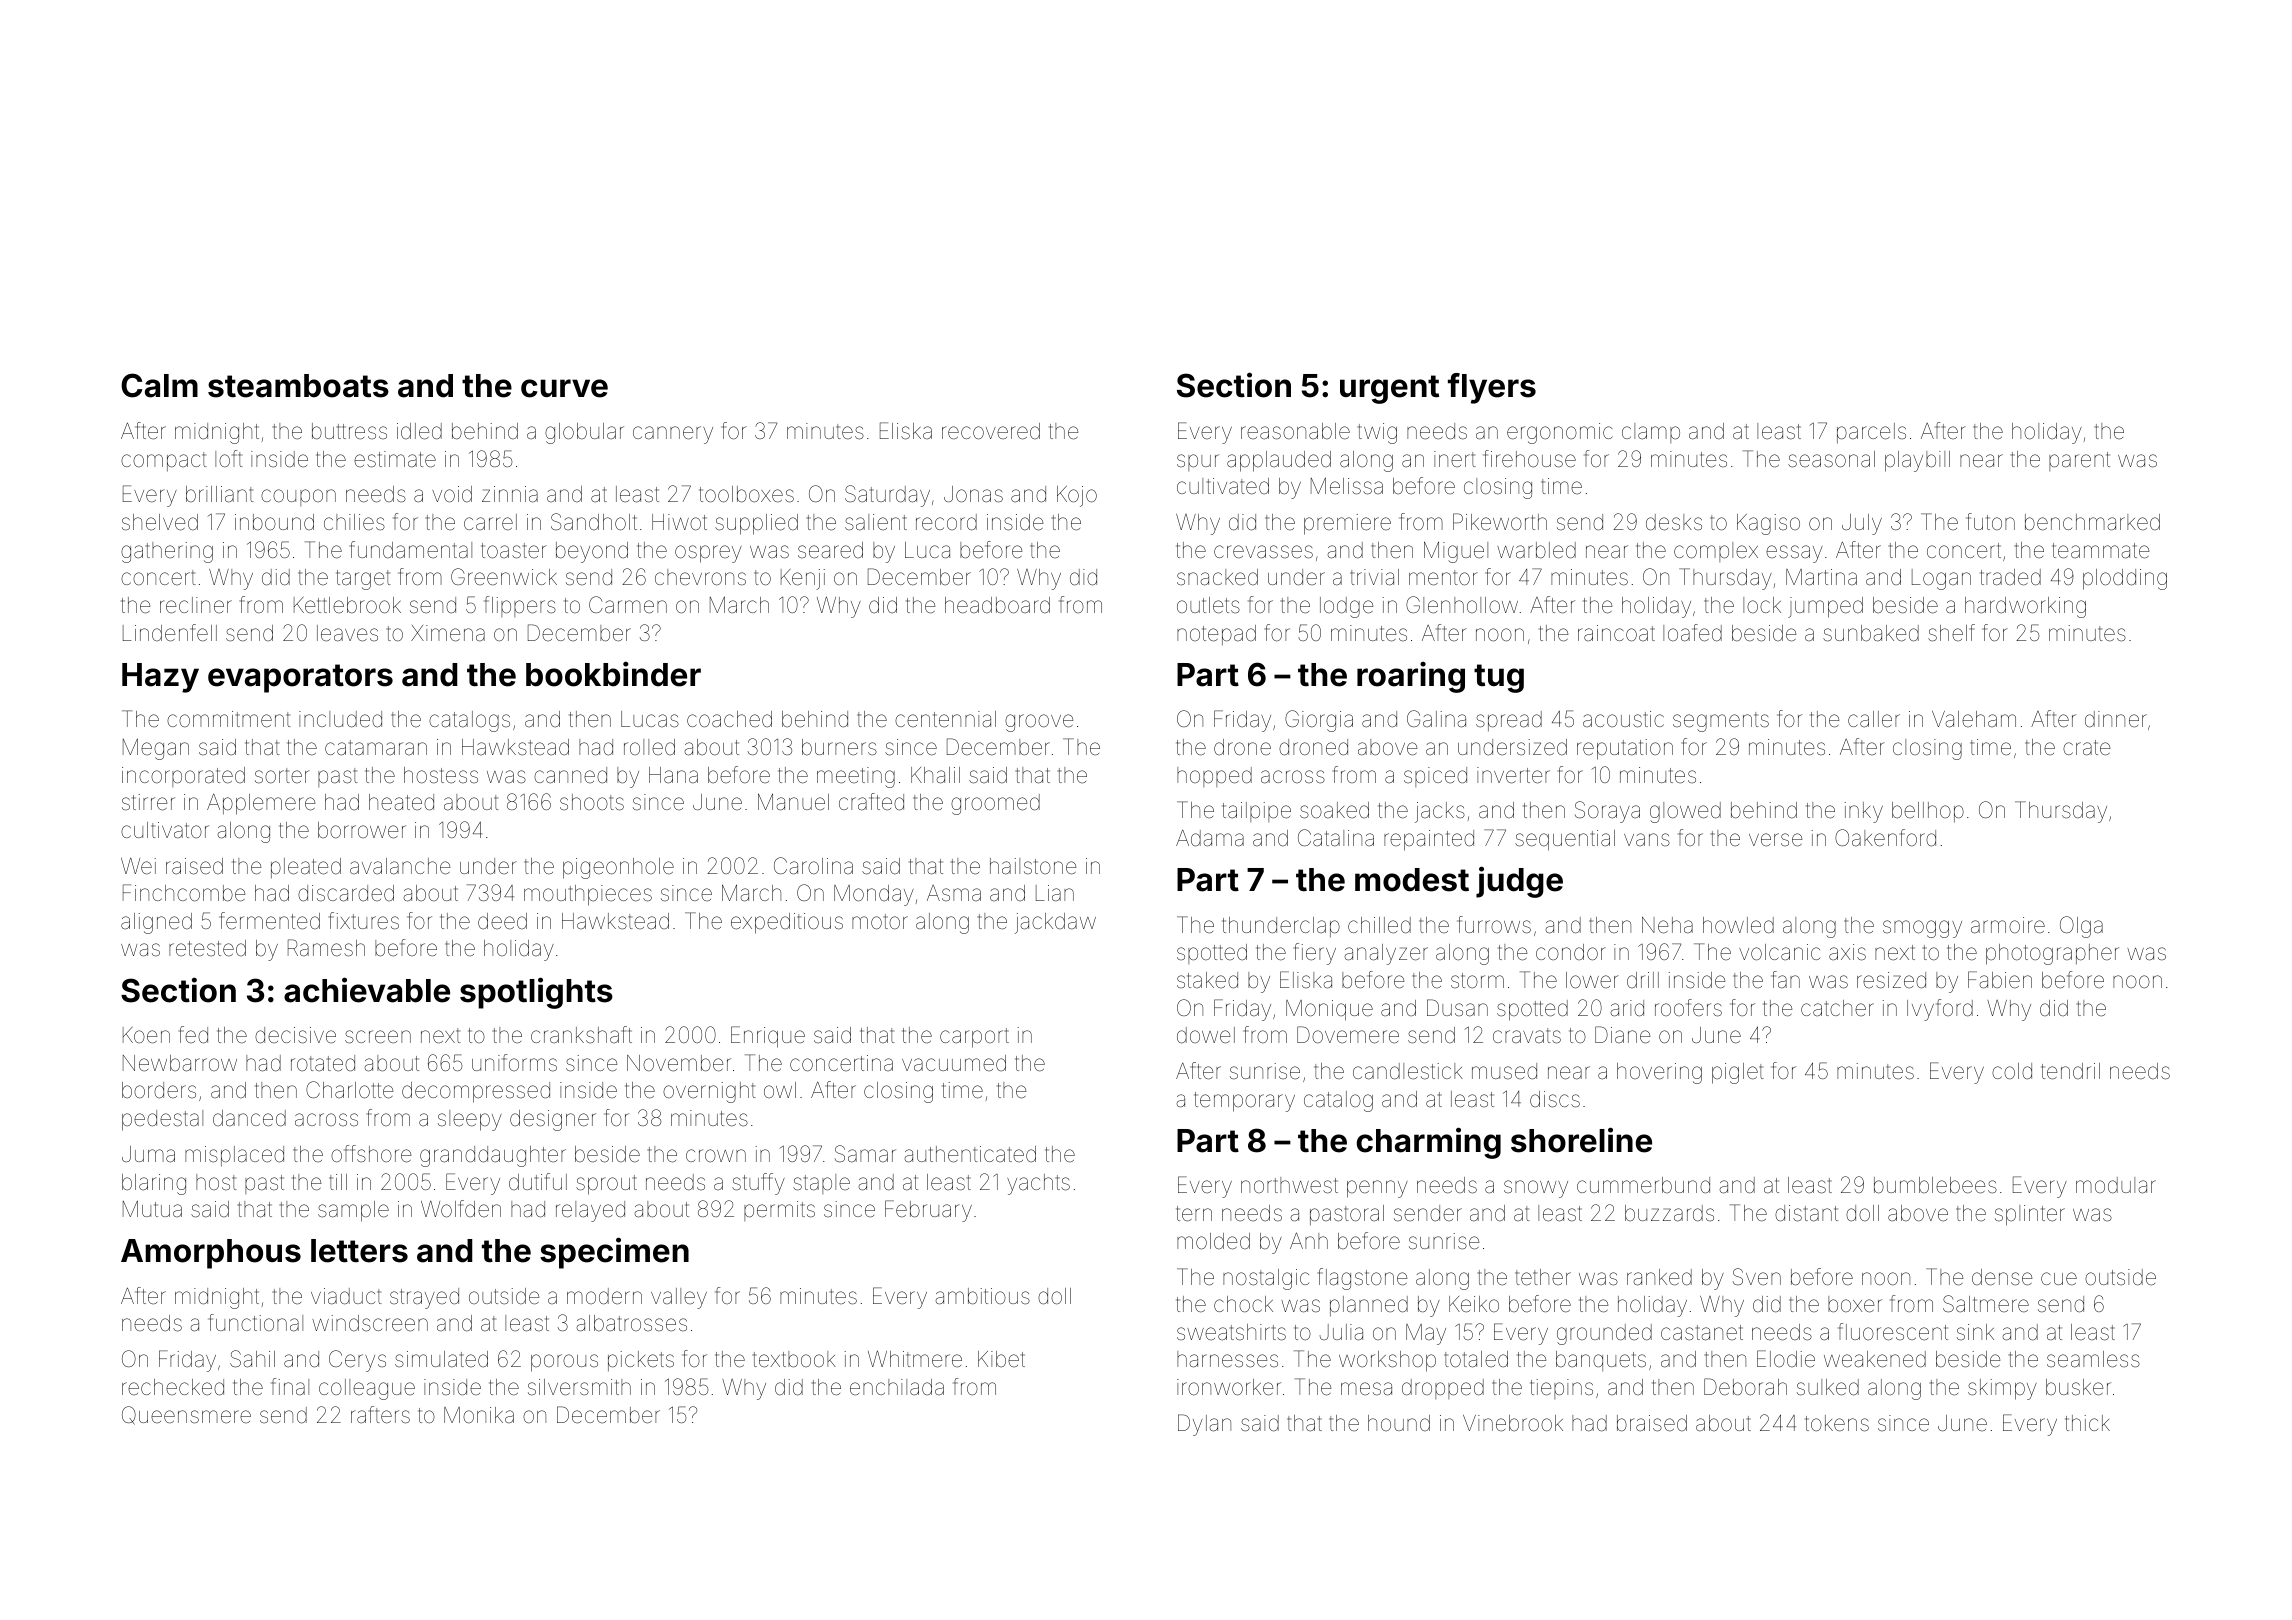 The width and height of the image is (2292, 1620). Describe the element at coordinates (1039, 723) in the image. I see `groove` at that location.
